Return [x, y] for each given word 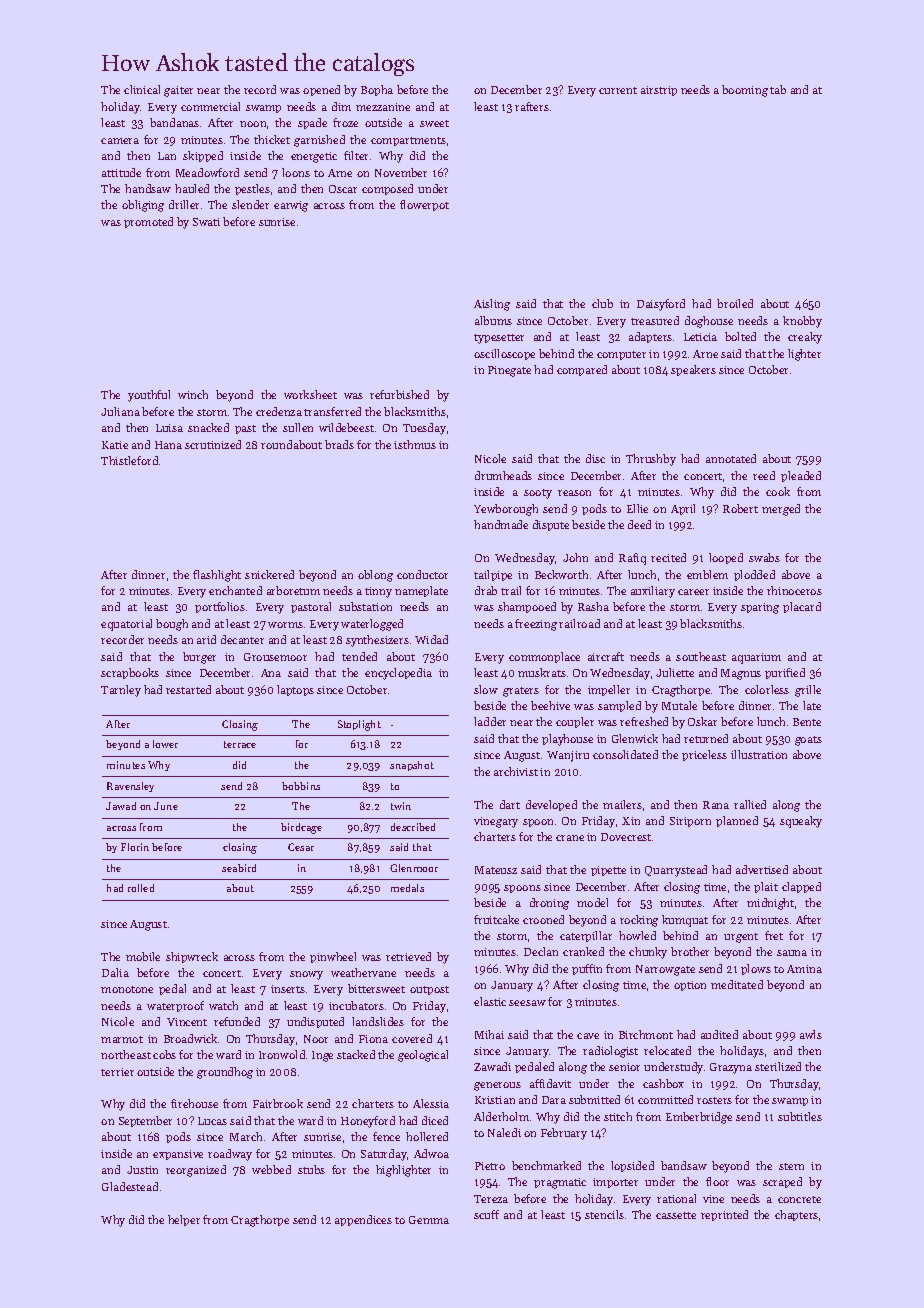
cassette [676, 1215]
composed [387, 189]
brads [339, 444]
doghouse [709, 322]
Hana [168, 445]
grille [808, 691]
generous [497, 1086]
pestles [252, 189]
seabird [239, 868]
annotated [731, 458]
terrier [117, 1072]
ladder [490, 721]
